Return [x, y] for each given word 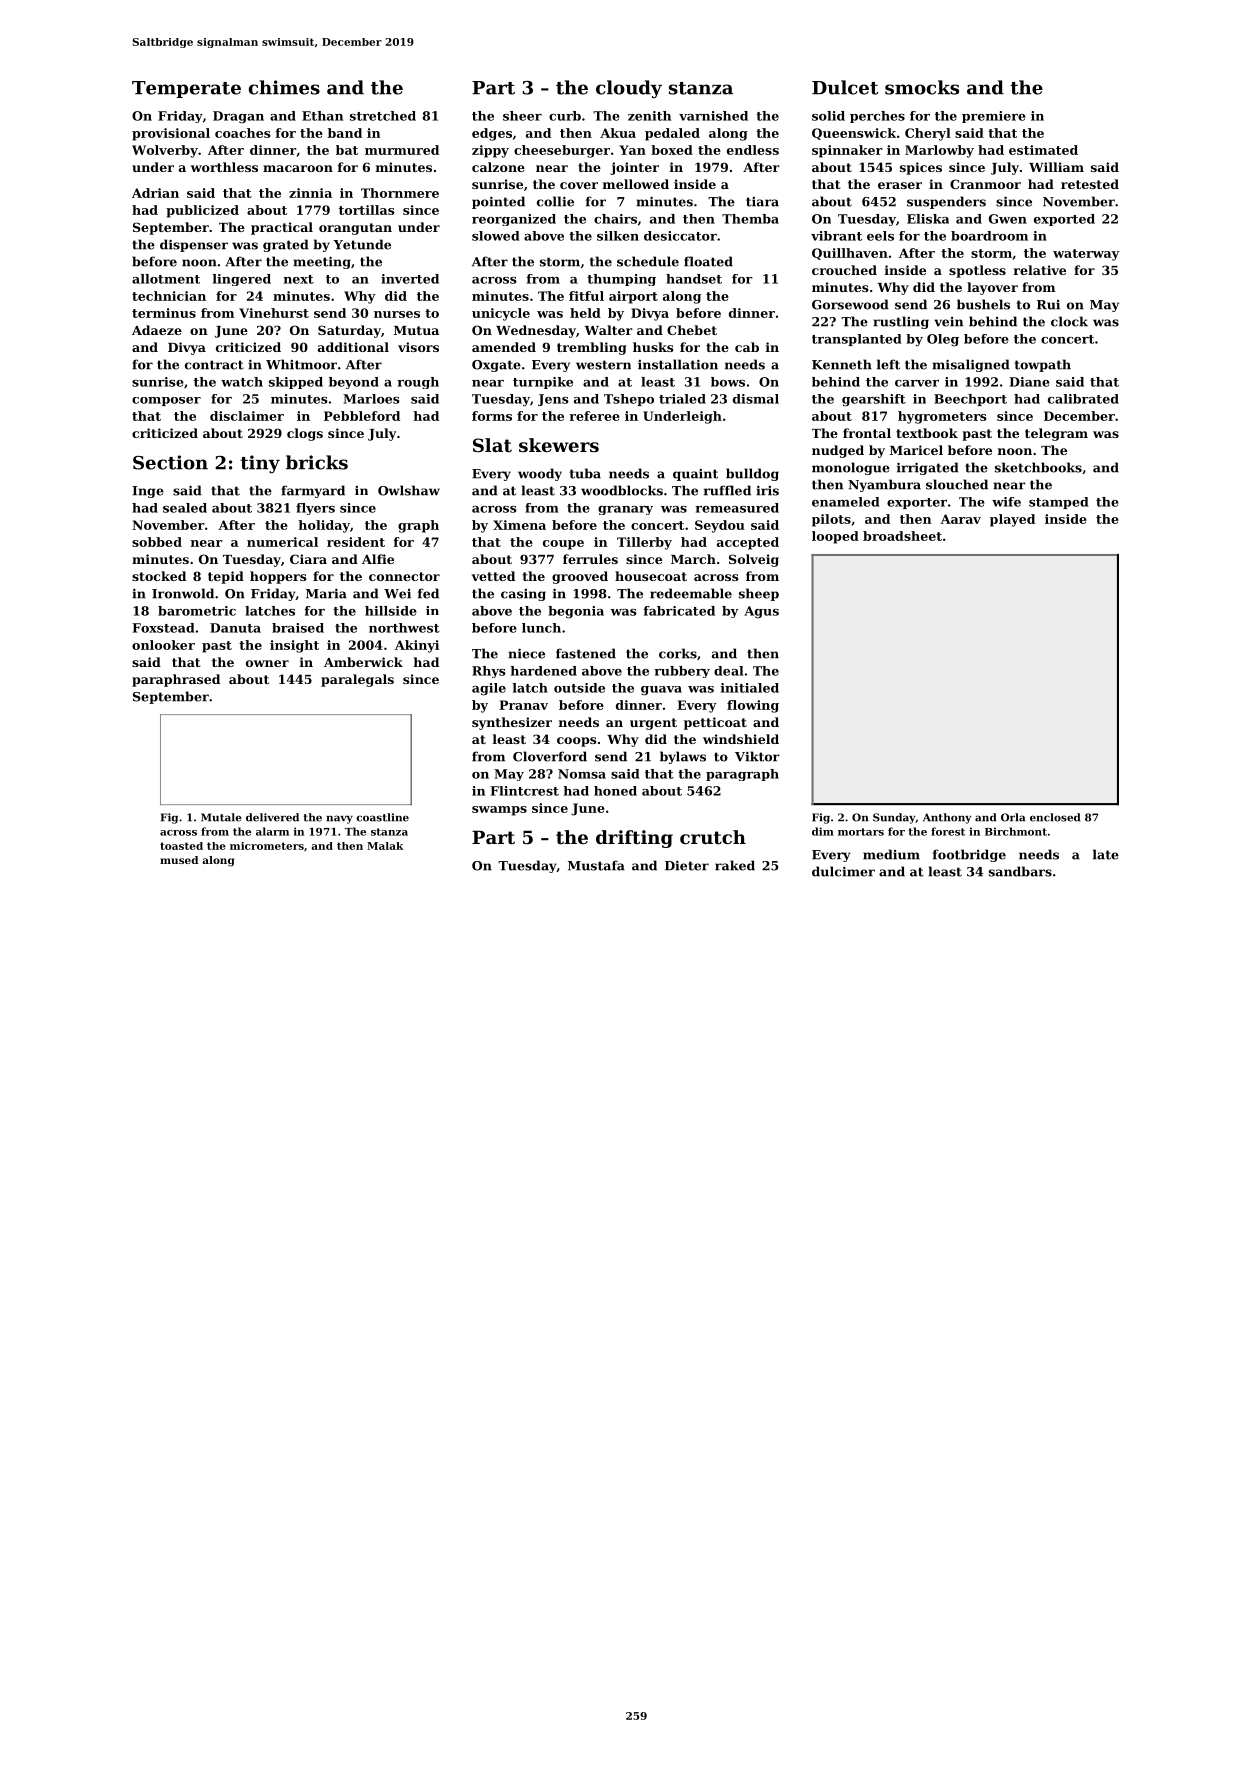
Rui [1048, 305]
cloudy [629, 89]
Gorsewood [850, 304]
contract [214, 365]
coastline [382, 817]
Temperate [186, 89]
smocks [922, 87]
